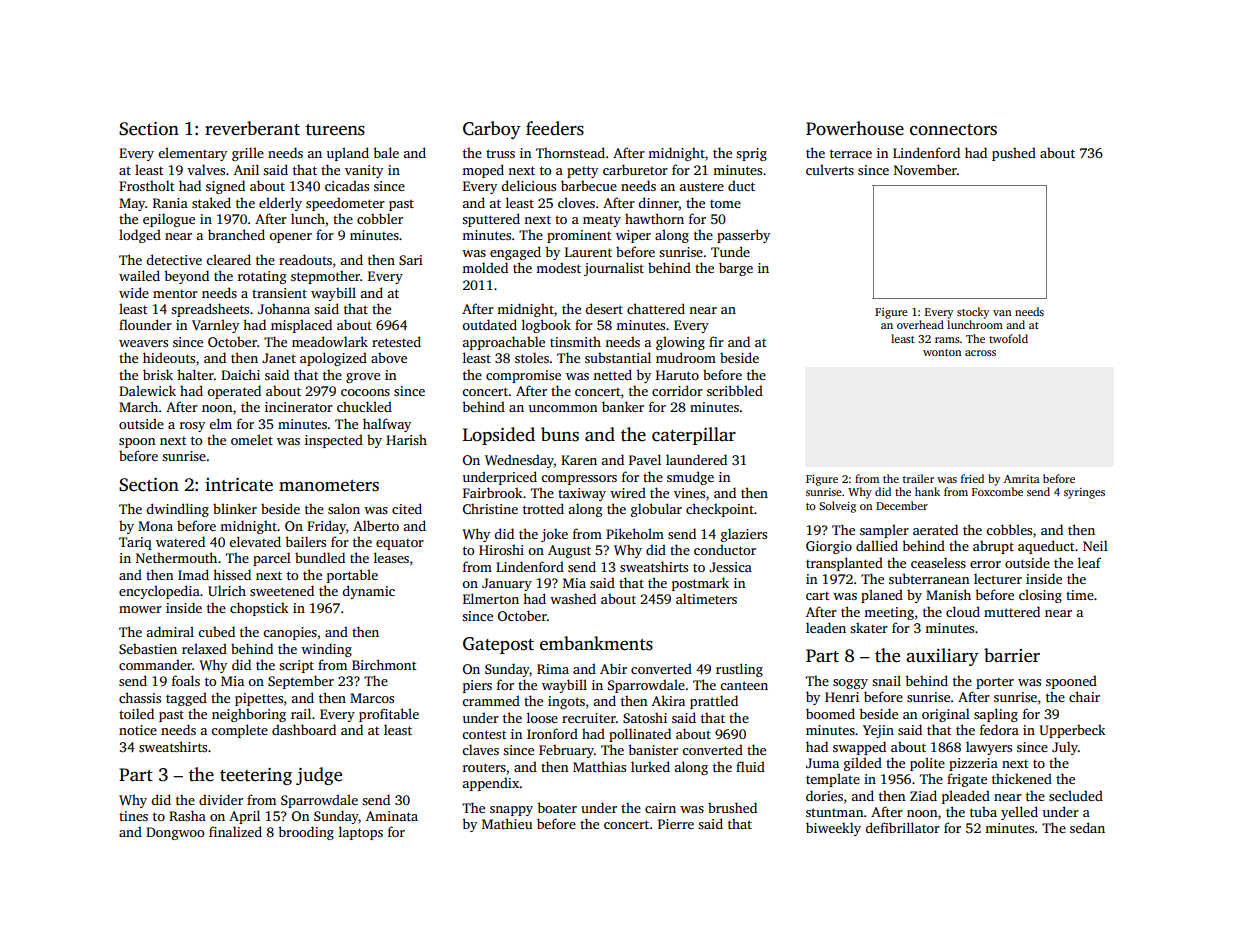 This screenshot has height=952, width=1233. What do you see at coordinates (252, 128) in the screenshot?
I see `reverberant` at bounding box center [252, 128].
